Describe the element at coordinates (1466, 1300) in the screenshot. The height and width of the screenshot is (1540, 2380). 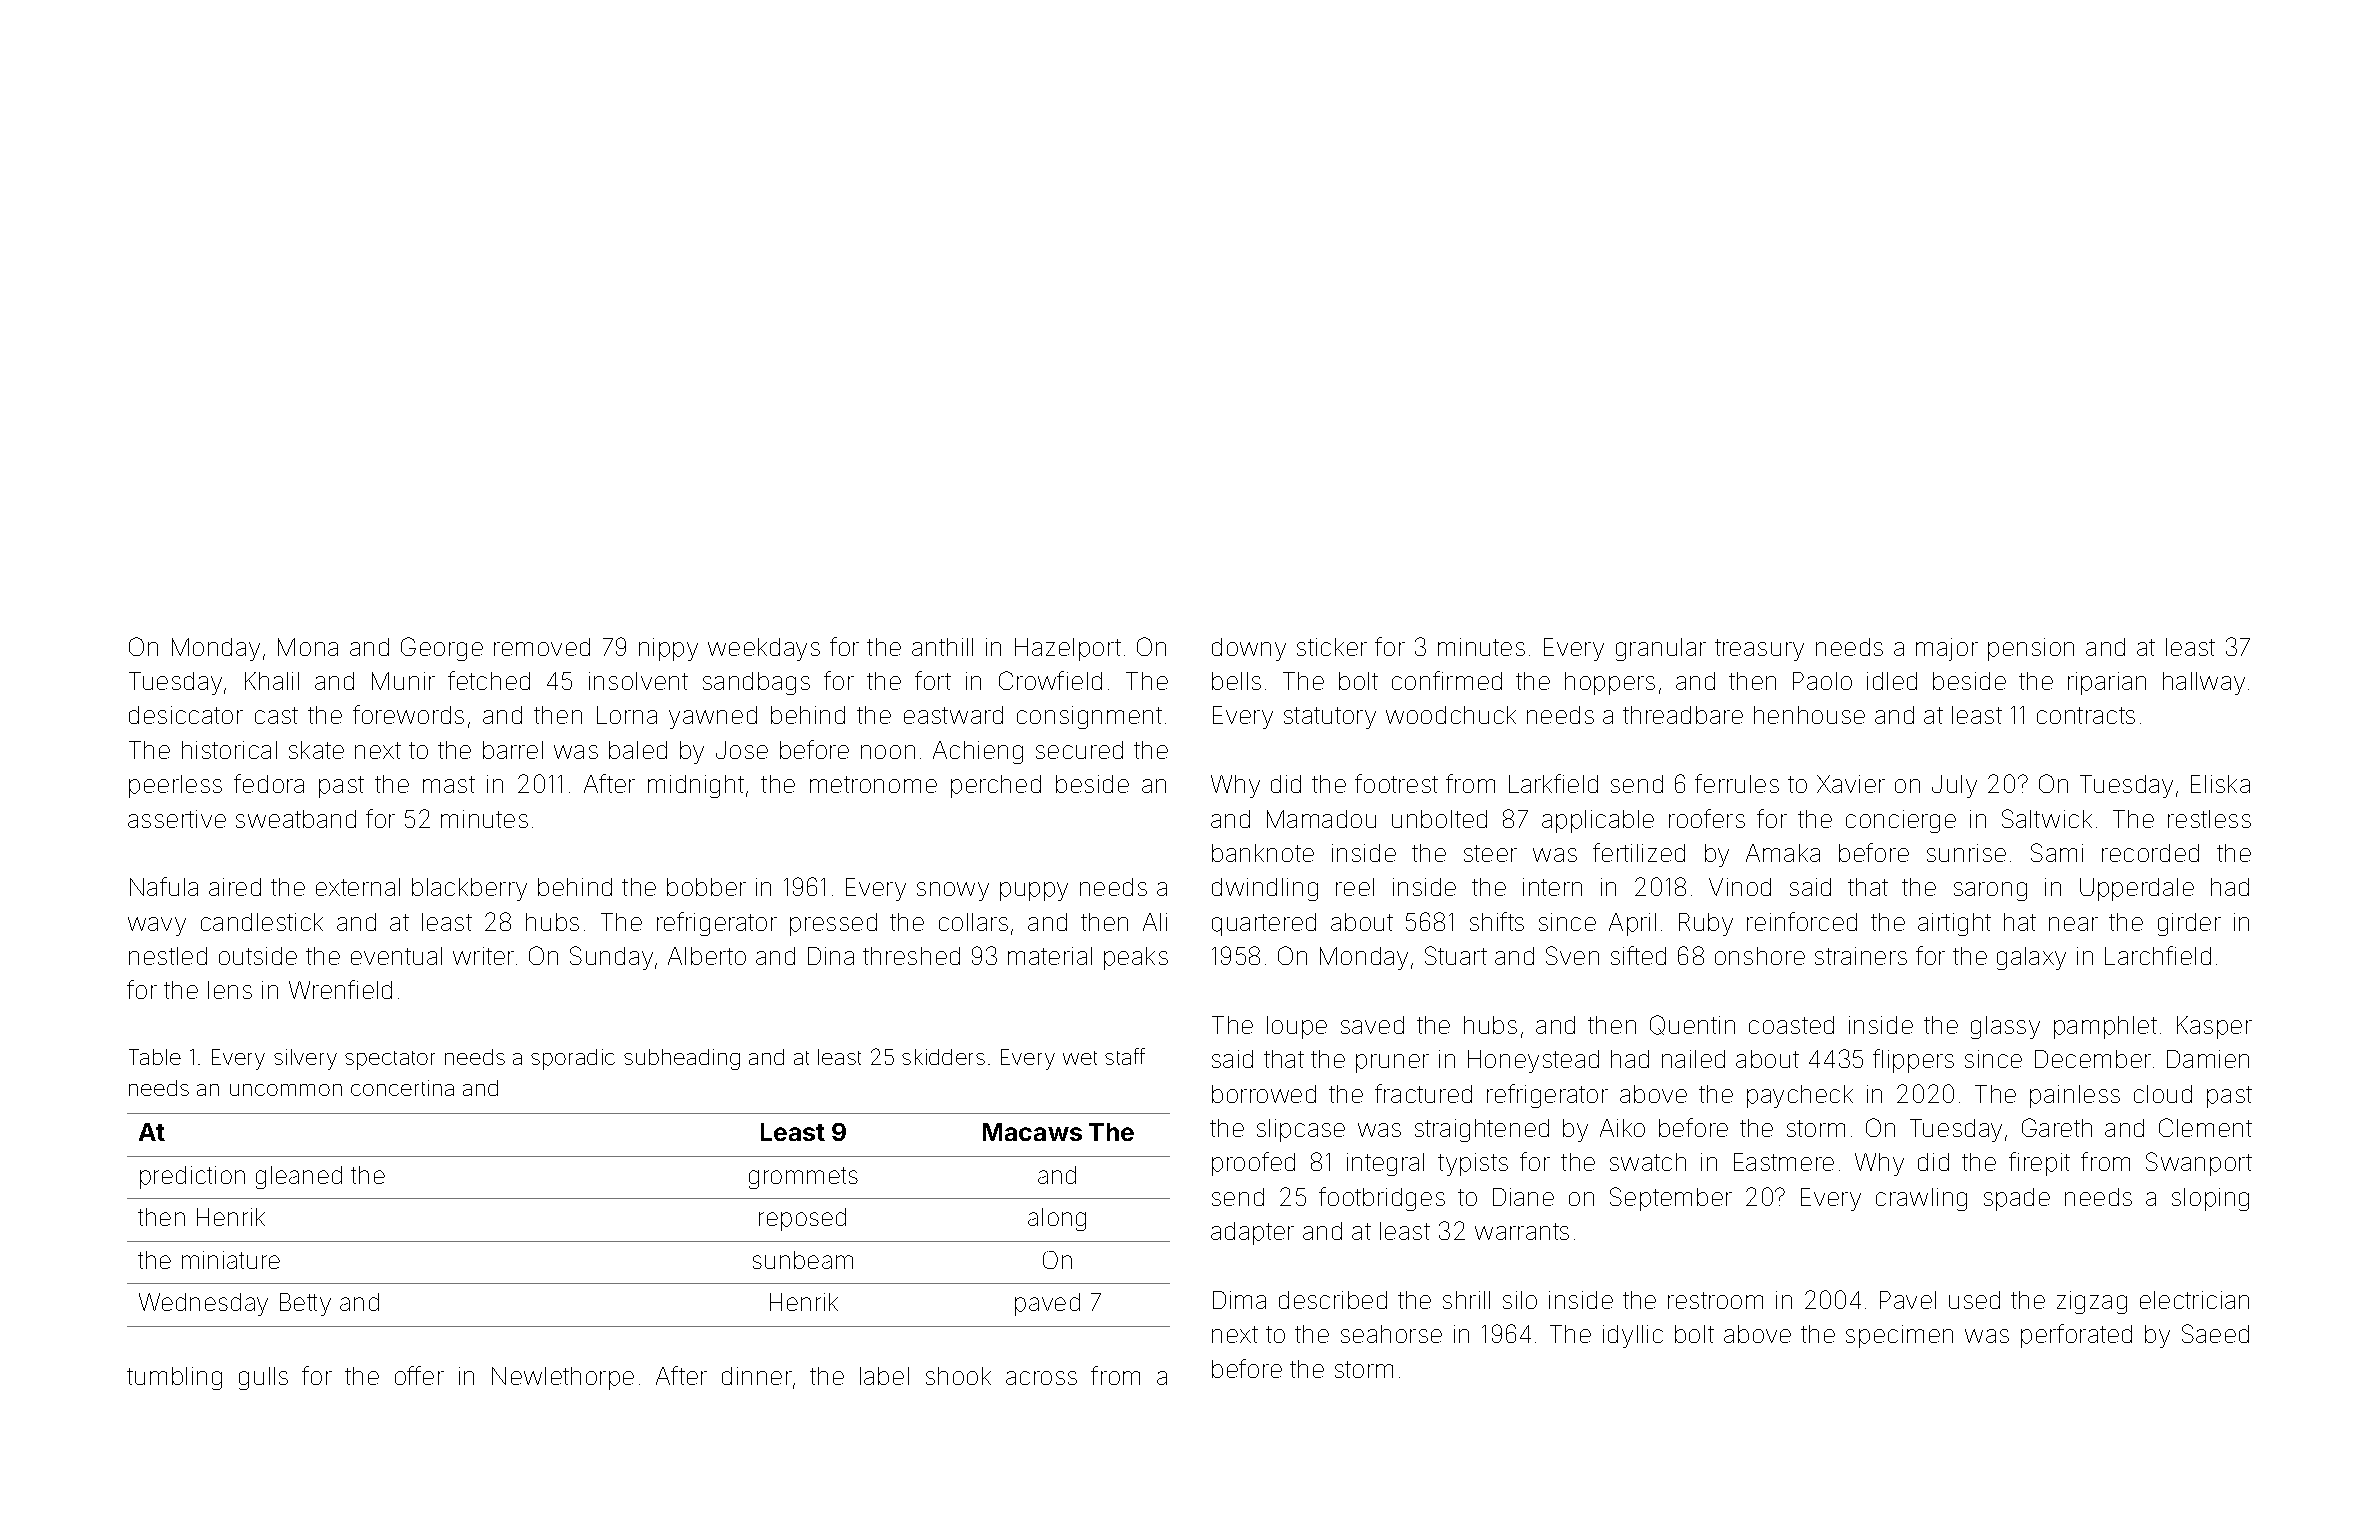
I see `shrill` at that location.
